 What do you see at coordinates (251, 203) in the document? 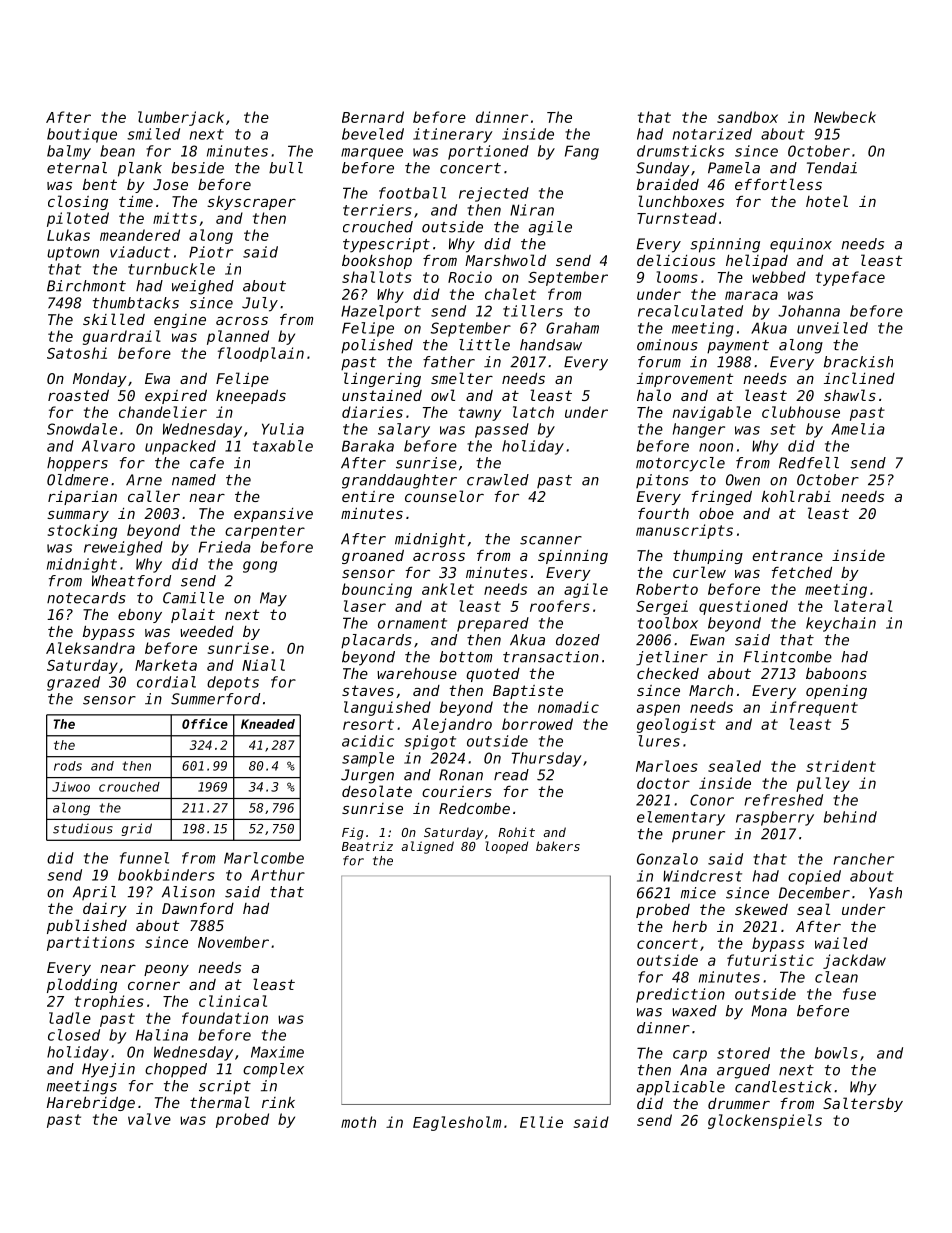
I see `skyscraper` at bounding box center [251, 203].
